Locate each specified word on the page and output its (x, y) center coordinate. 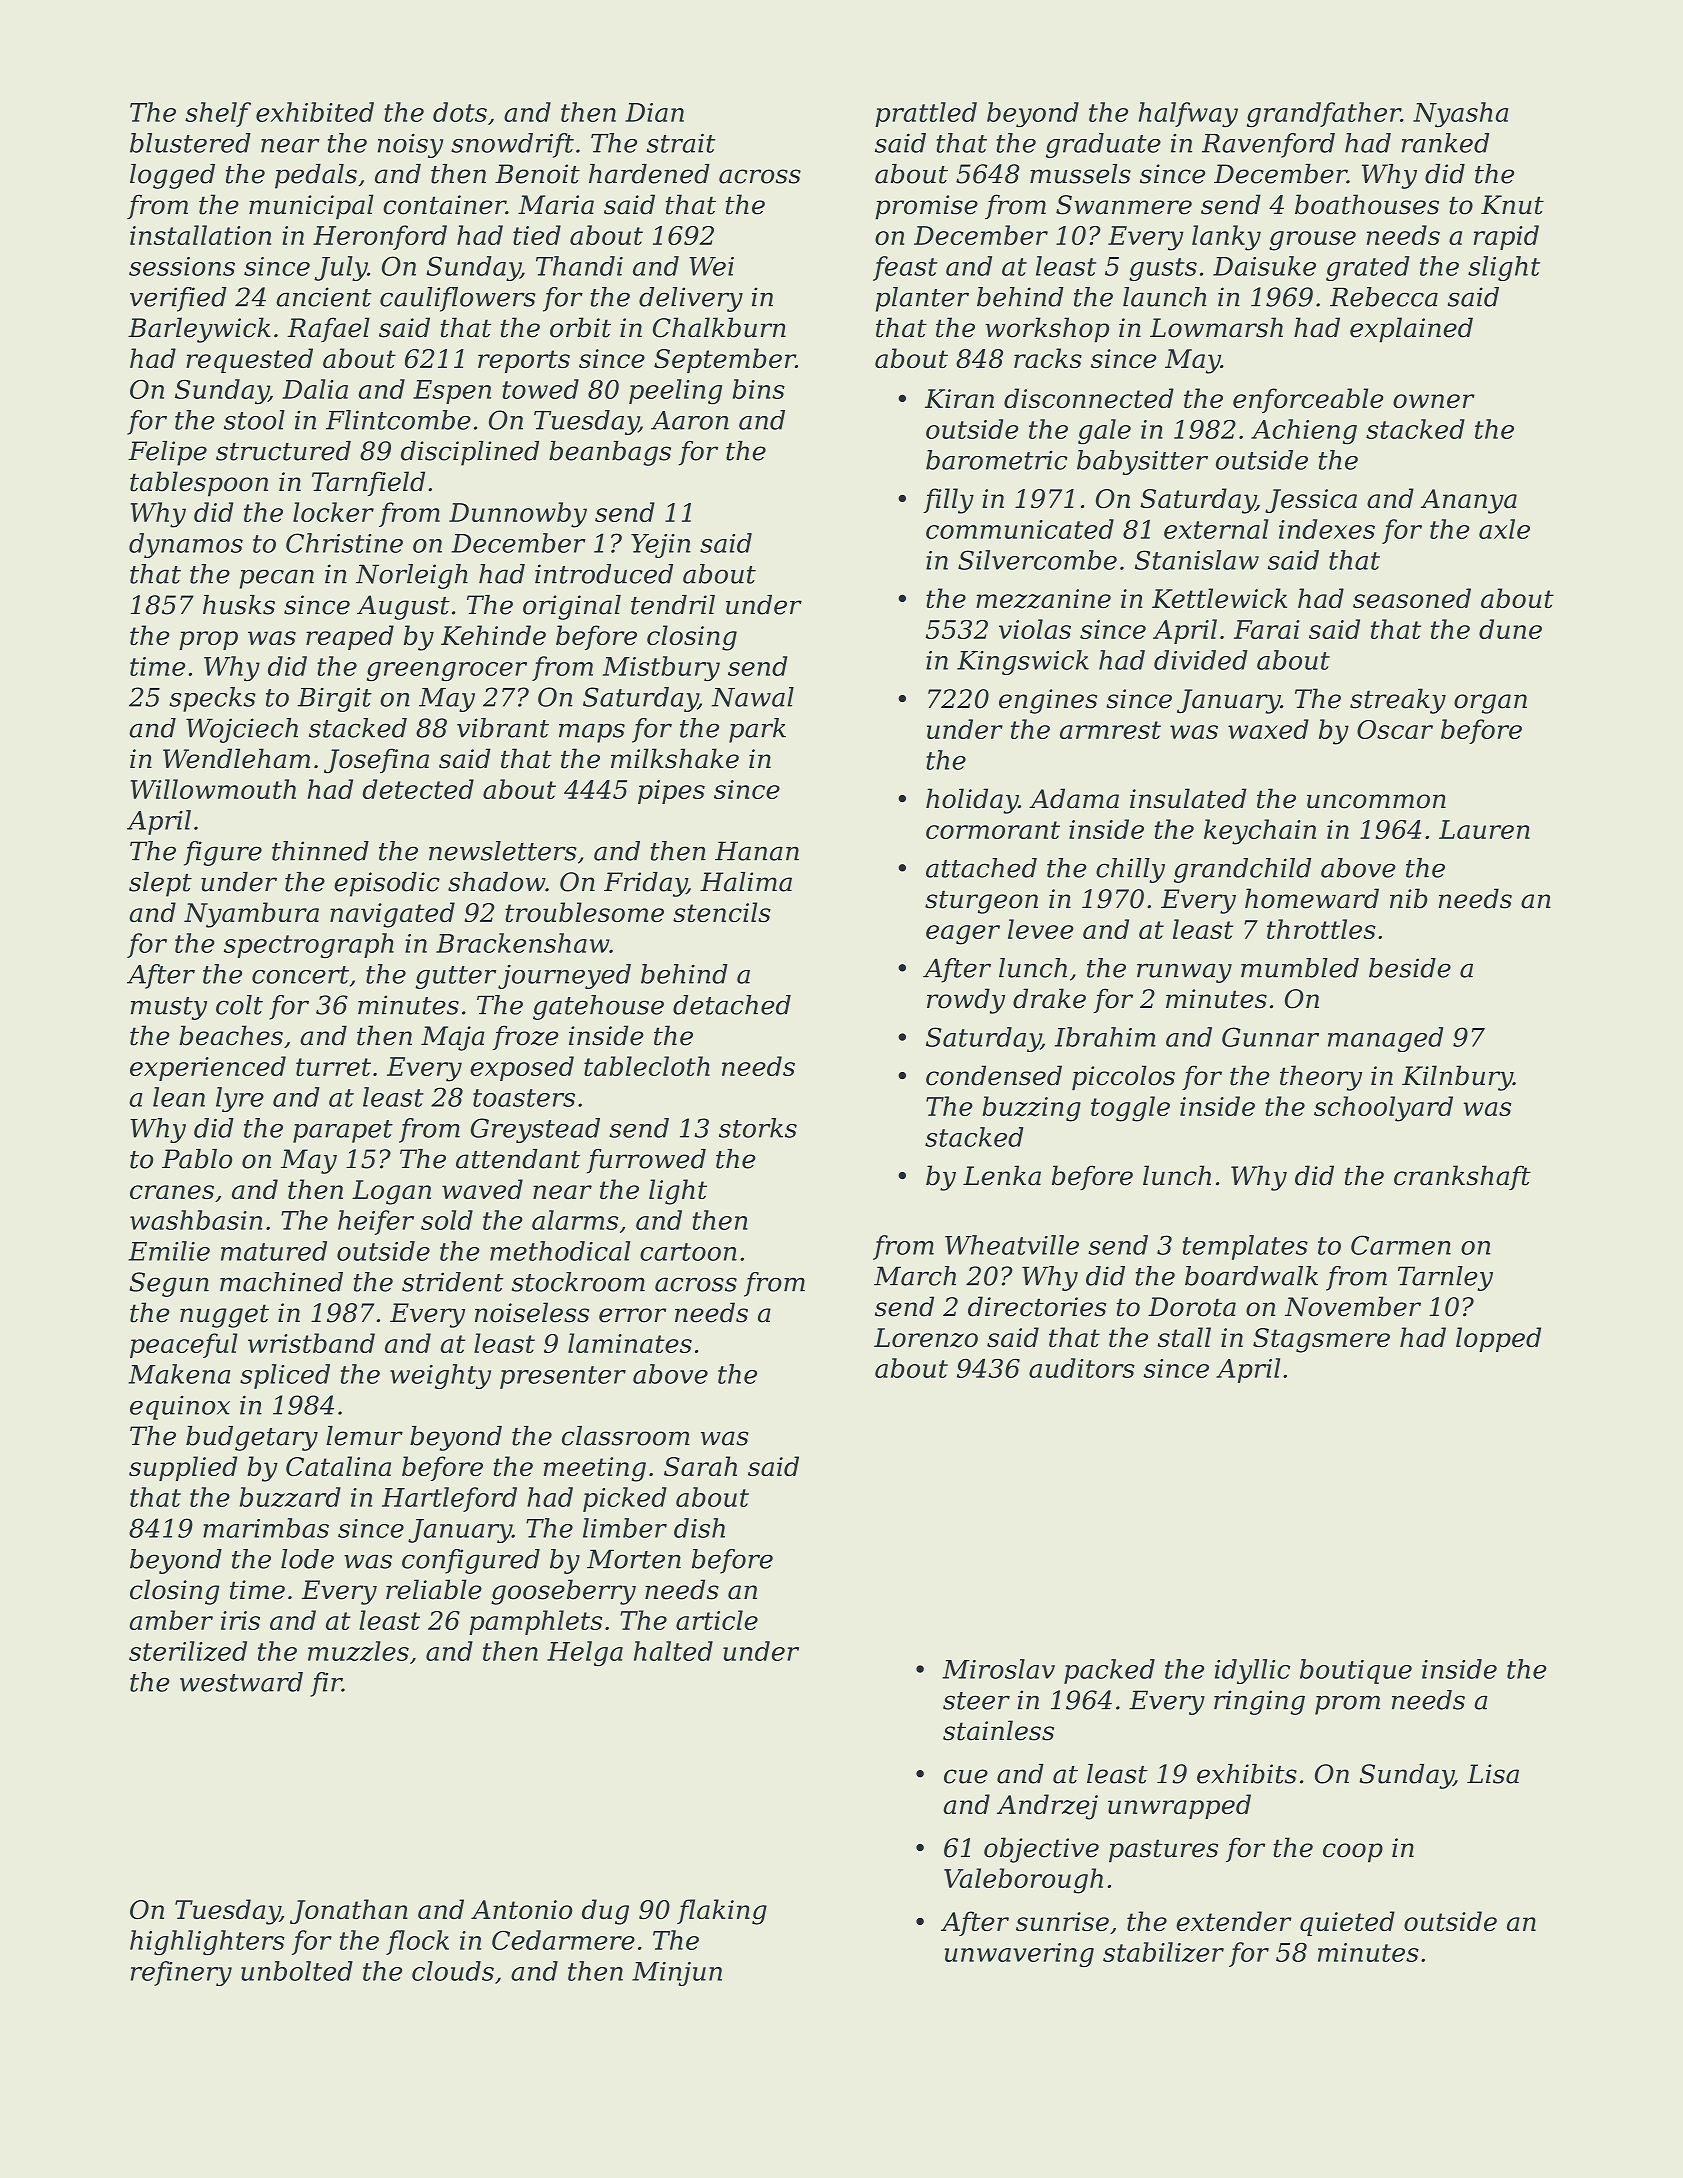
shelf (218, 114)
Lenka (1002, 1175)
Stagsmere (1321, 1340)
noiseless (532, 1312)
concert (300, 975)
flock (417, 1942)
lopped (1498, 1339)
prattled (926, 114)
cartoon (688, 1252)
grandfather (1324, 115)
